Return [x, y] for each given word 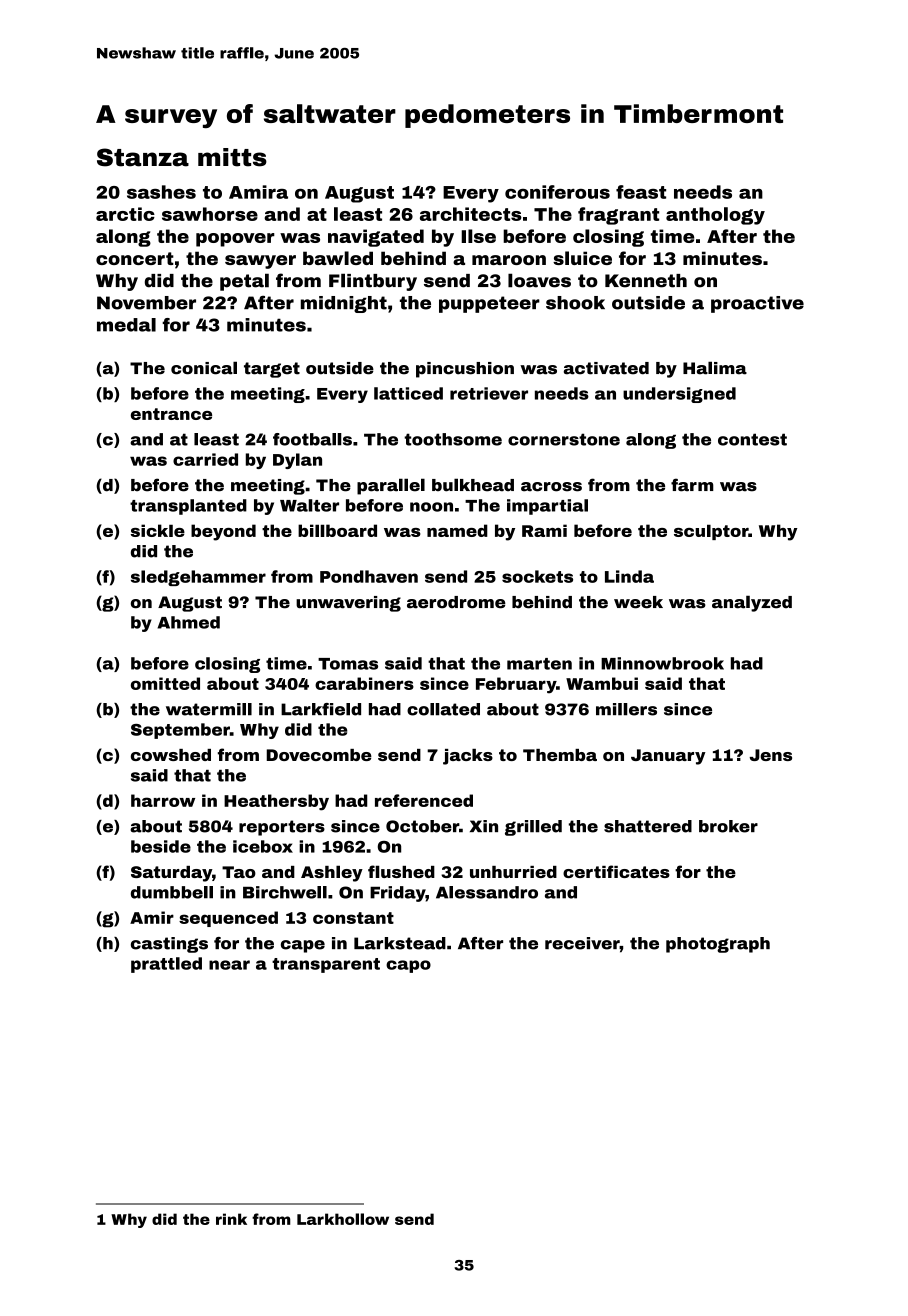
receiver [582, 943]
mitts [232, 157]
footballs [312, 439]
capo [408, 966]
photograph [718, 945]
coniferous [557, 192]
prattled [166, 965]
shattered [648, 826]
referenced [424, 800]
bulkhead [473, 485]
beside [161, 846]
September [180, 731]
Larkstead [400, 943]
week [638, 602]
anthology [715, 216]
